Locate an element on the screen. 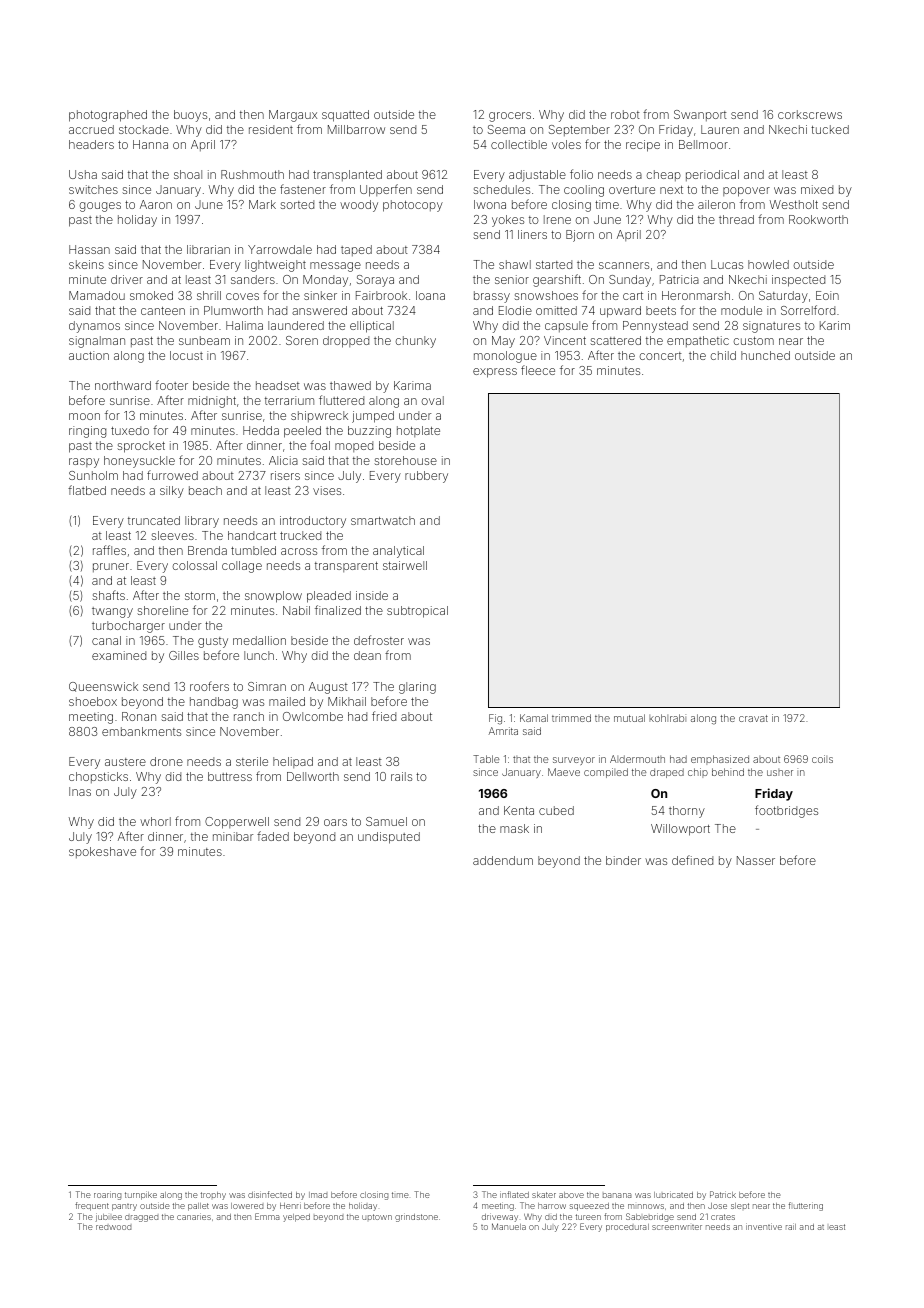  sleeves is located at coordinates (172, 535).
